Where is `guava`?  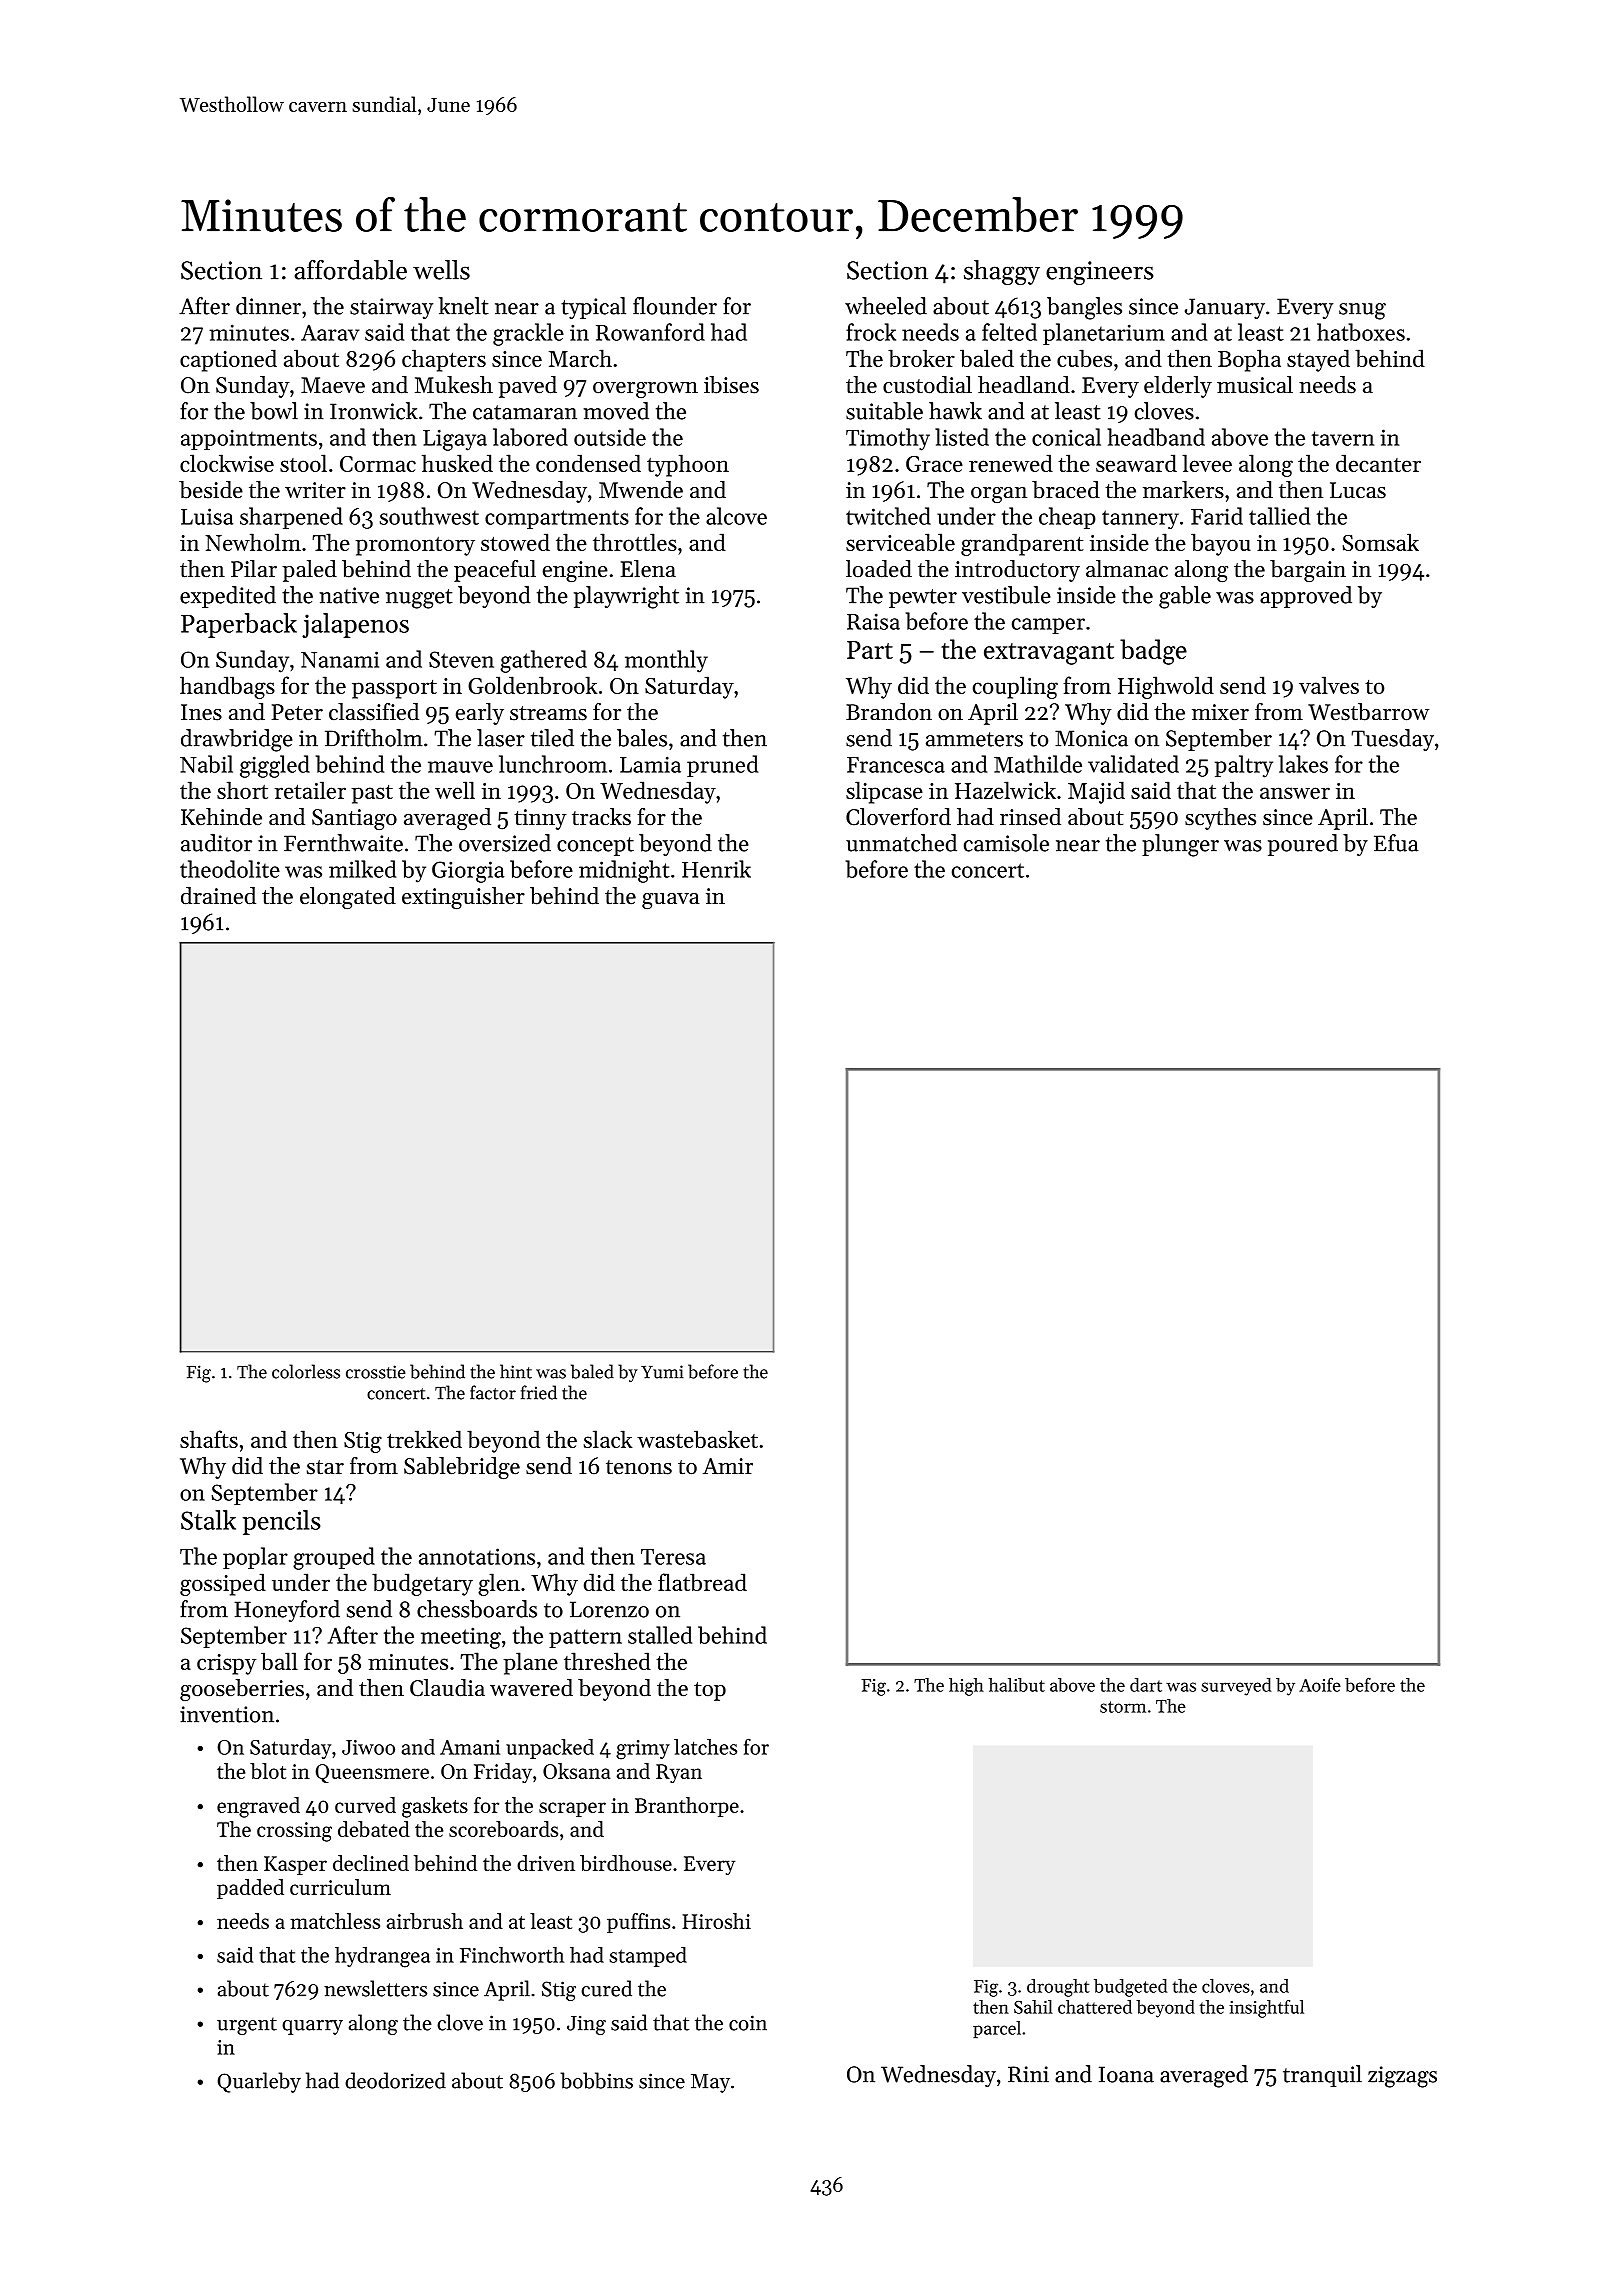
guava is located at coordinates (671, 901).
